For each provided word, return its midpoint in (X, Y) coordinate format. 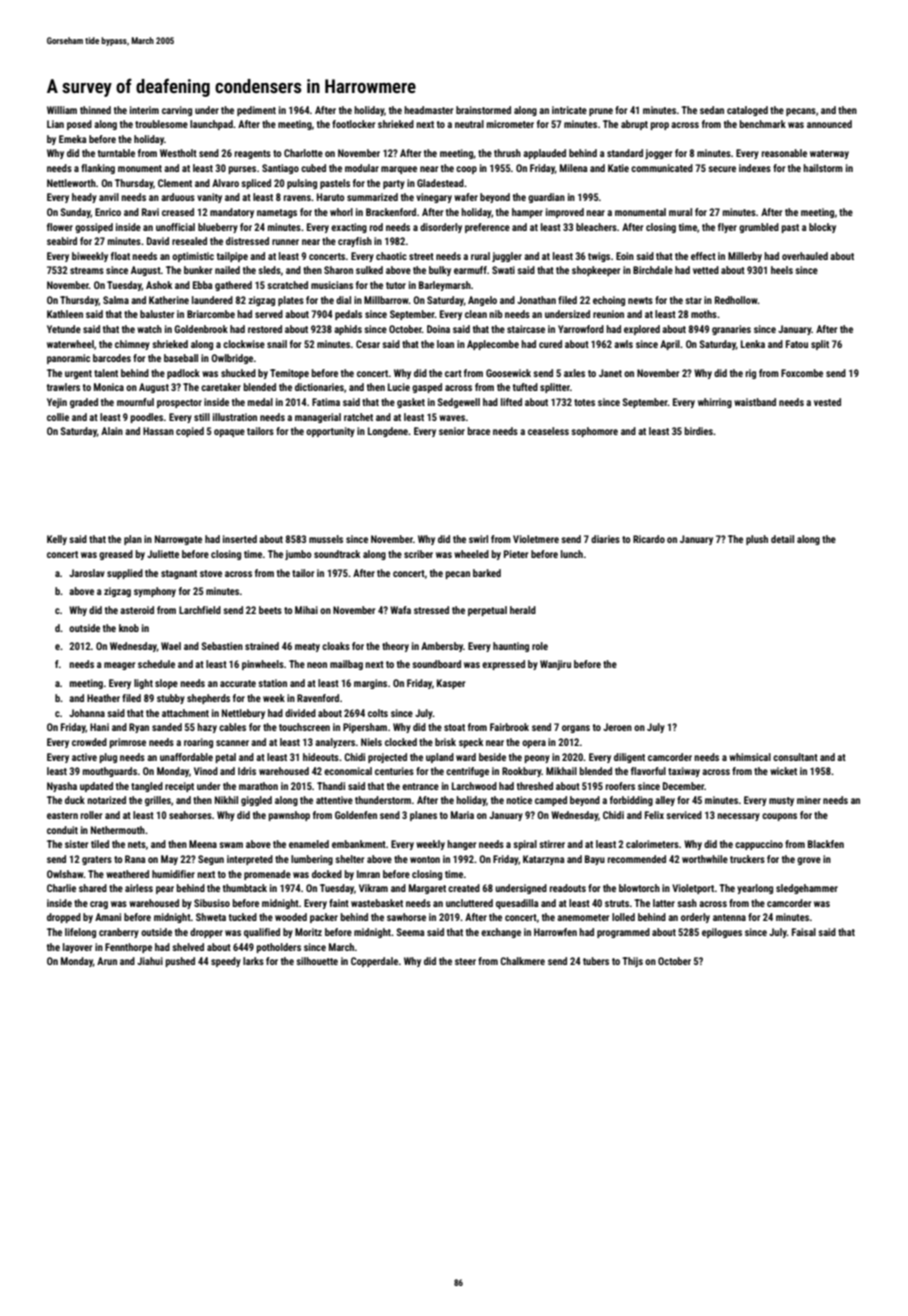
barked (487, 573)
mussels (326, 539)
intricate (569, 110)
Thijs (632, 962)
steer (465, 961)
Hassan (158, 431)
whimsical (750, 757)
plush (757, 540)
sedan (712, 110)
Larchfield (200, 610)
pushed (180, 962)
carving (177, 111)
